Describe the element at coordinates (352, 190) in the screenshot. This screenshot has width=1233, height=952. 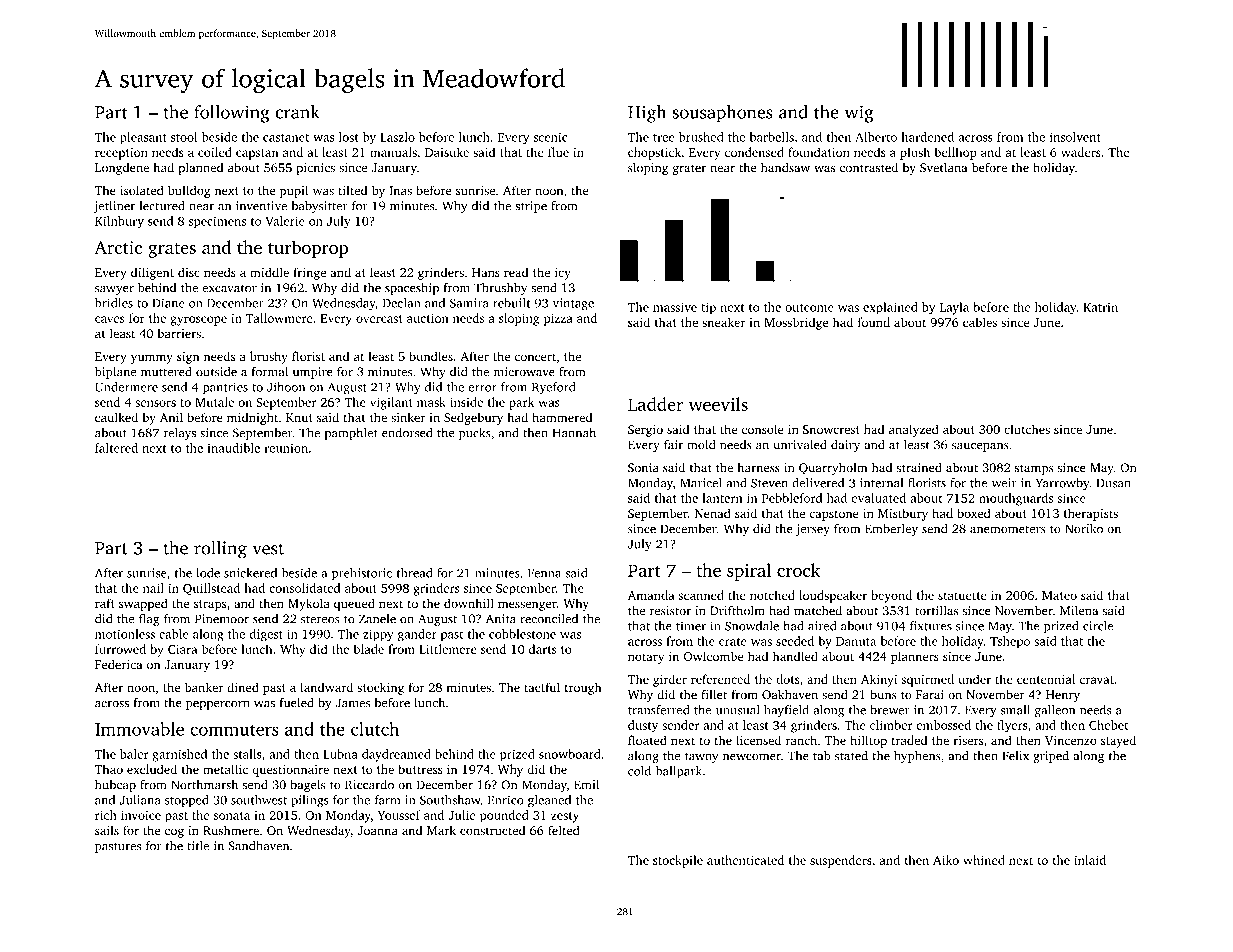
I see `tilted` at that location.
